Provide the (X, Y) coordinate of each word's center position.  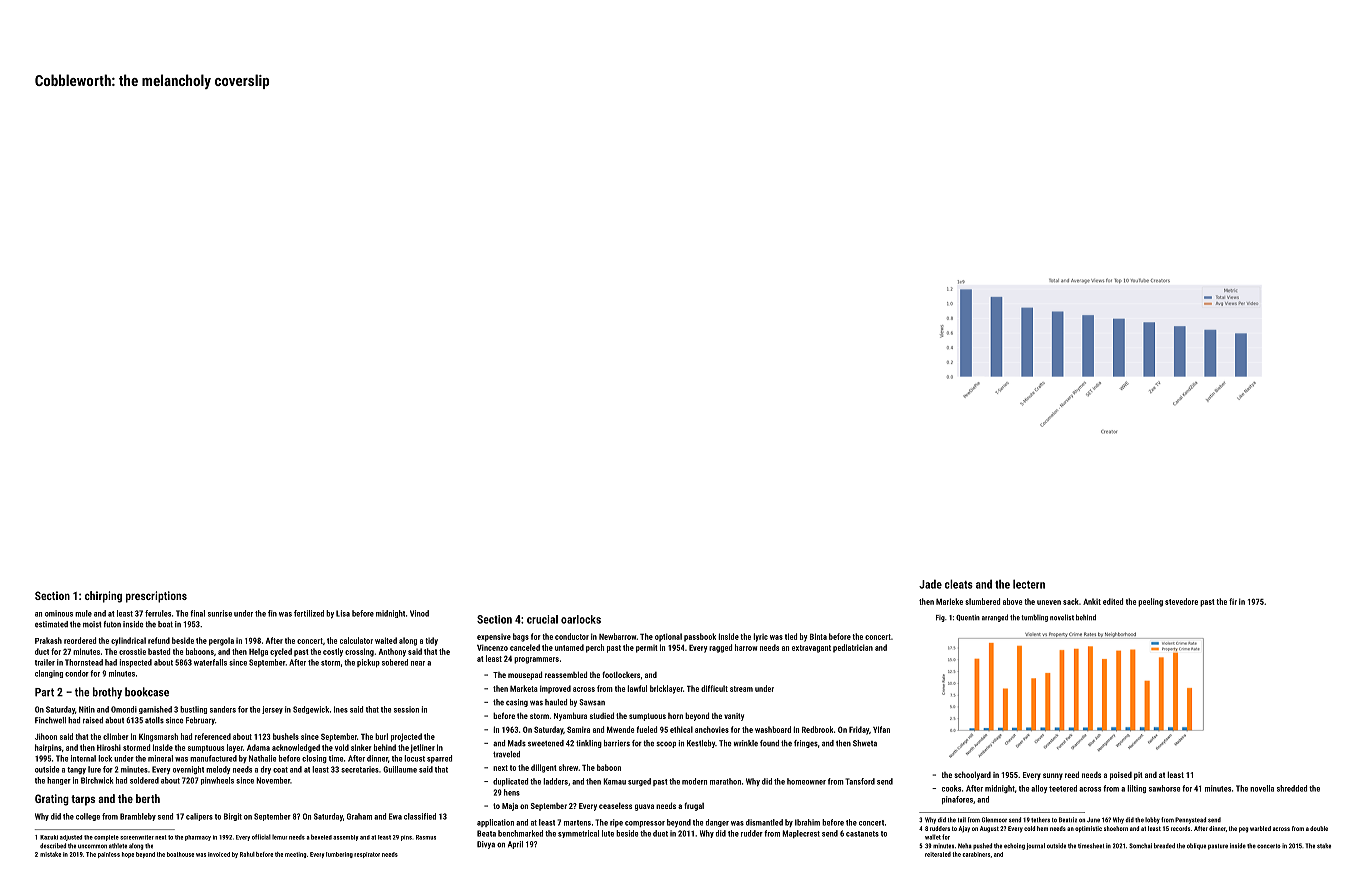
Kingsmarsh (158, 737)
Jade (930, 584)
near (418, 663)
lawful (637, 688)
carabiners (976, 854)
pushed (982, 846)
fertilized (309, 613)
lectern (1029, 584)
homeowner (806, 781)
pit (1138, 776)
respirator (367, 855)
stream (741, 689)
